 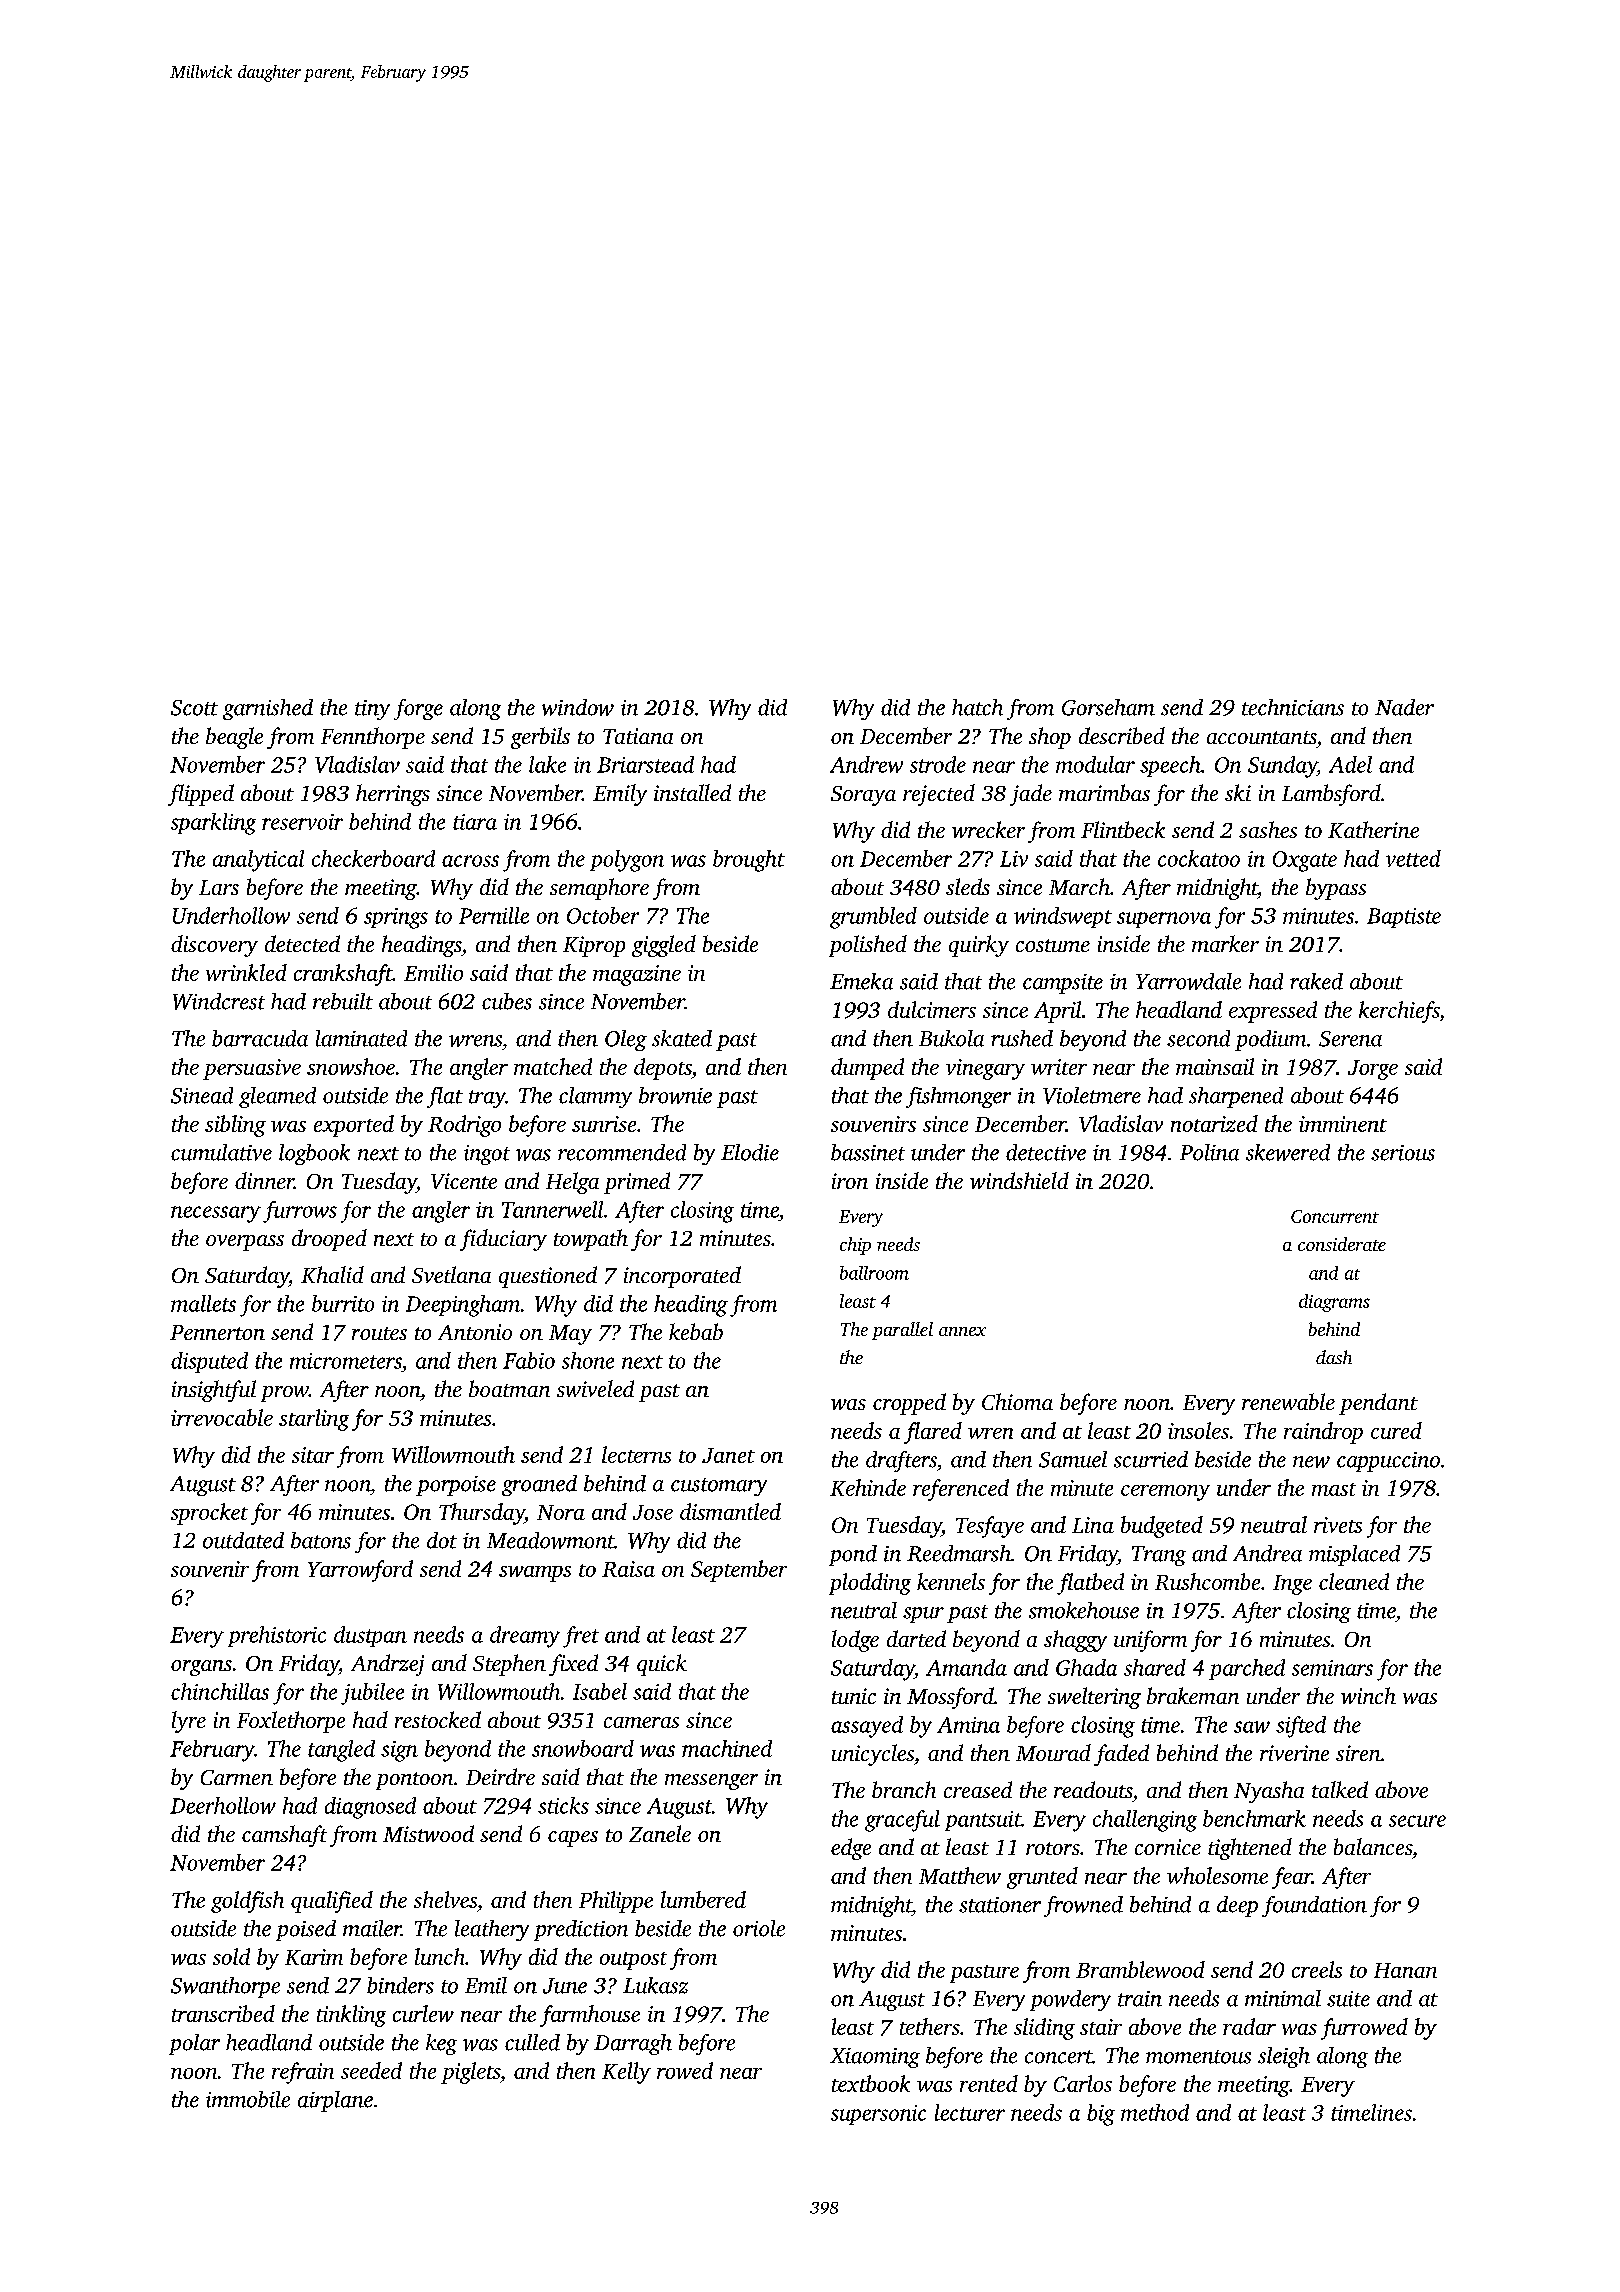 I want to click on lyre, so click(x=189, y=1722).
